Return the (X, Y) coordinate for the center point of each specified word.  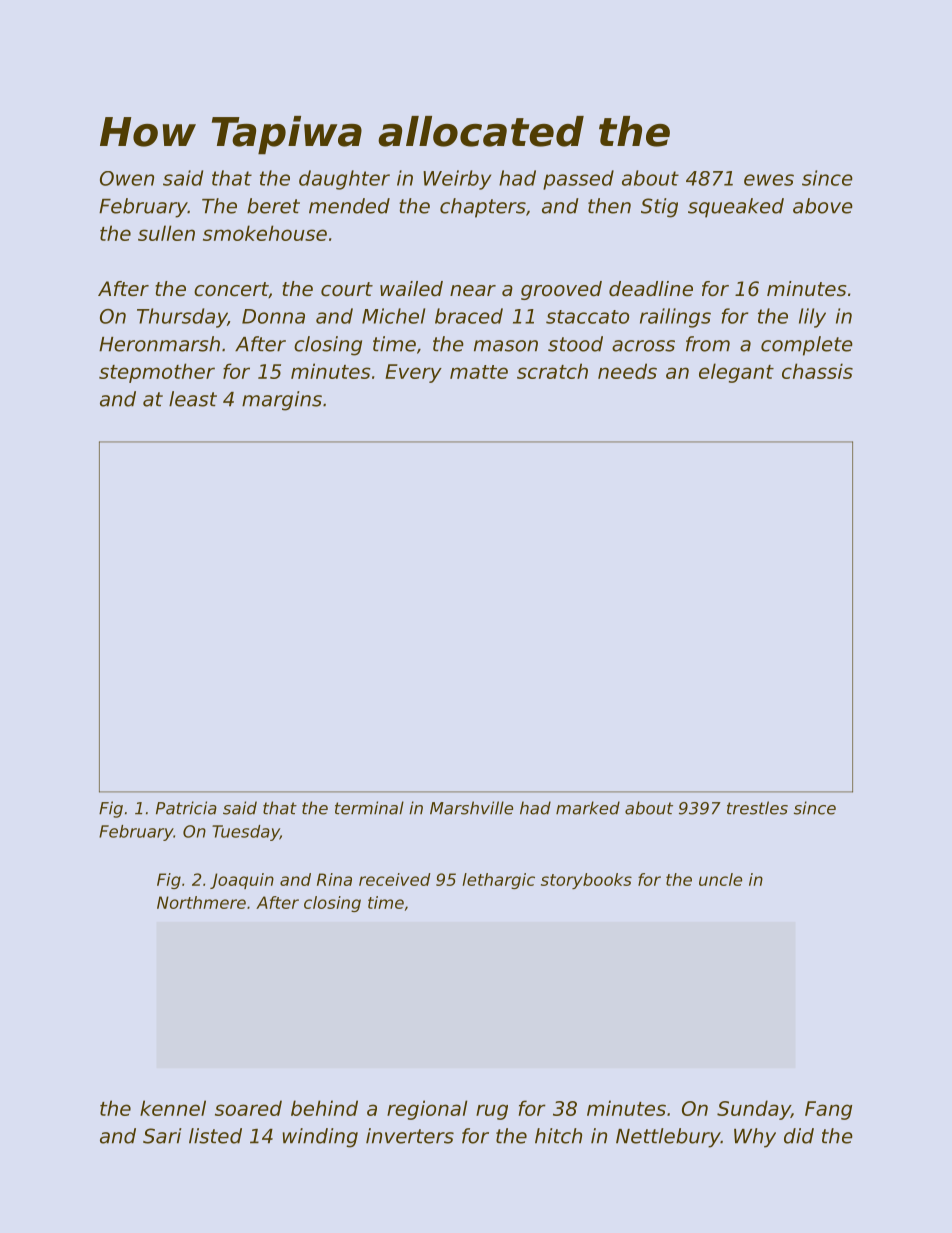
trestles (757, 808)
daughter (344, 180)
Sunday (754, 1110)
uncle (720, 879)
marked (588, 808)
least (193, 399)
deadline (651, 289)
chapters (483, 208)
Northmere (201, 902)
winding (320, 1138)
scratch (552, 371)
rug (492, 1112)
